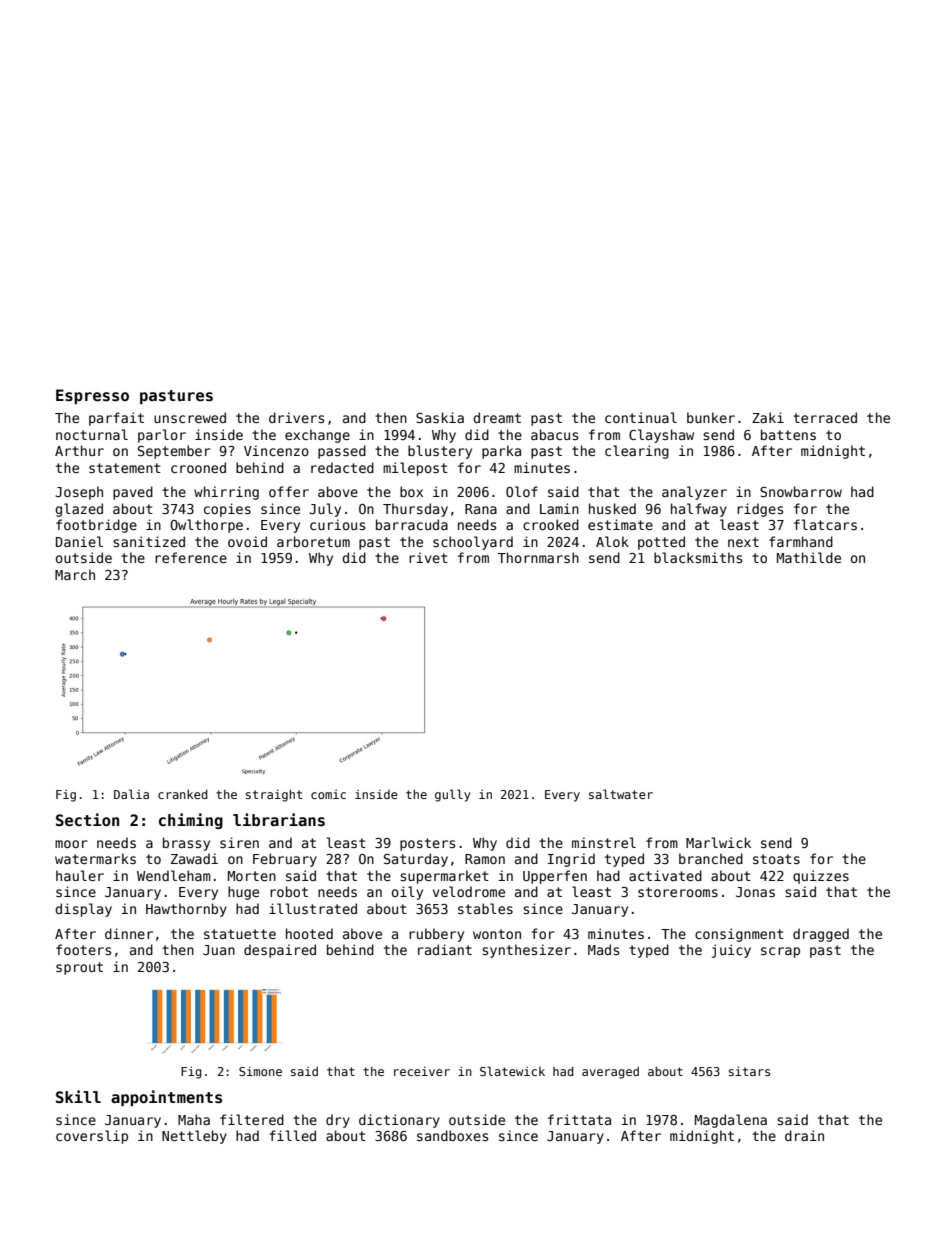 The image size is (952, 1233). Describe the element at coordinates (501, 452) in the screenshot. I see `parka` at that location.
